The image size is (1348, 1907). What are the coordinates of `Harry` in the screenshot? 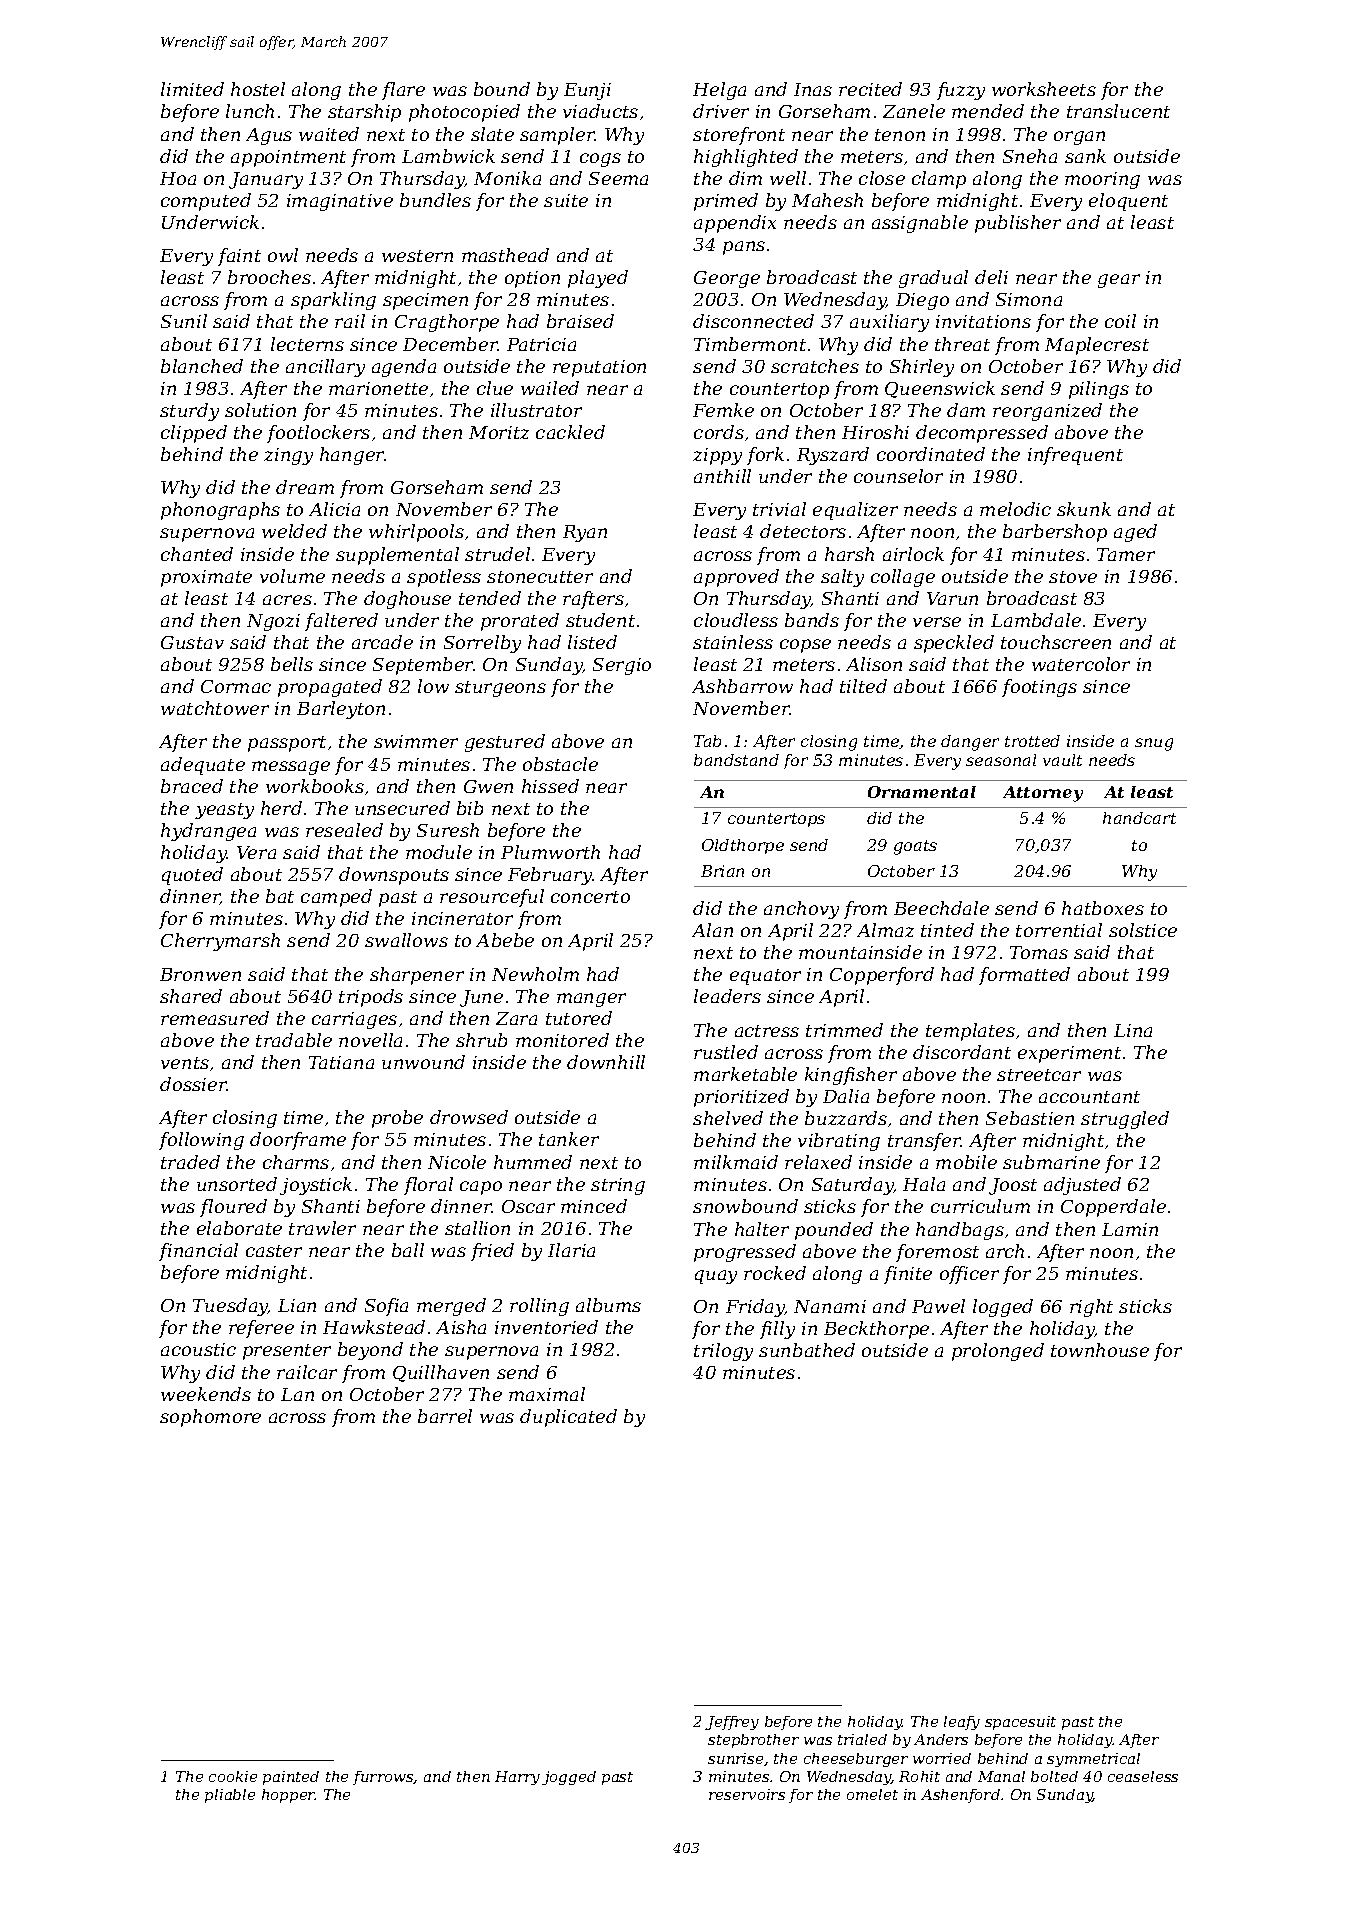 It's located at (517, 1778).
